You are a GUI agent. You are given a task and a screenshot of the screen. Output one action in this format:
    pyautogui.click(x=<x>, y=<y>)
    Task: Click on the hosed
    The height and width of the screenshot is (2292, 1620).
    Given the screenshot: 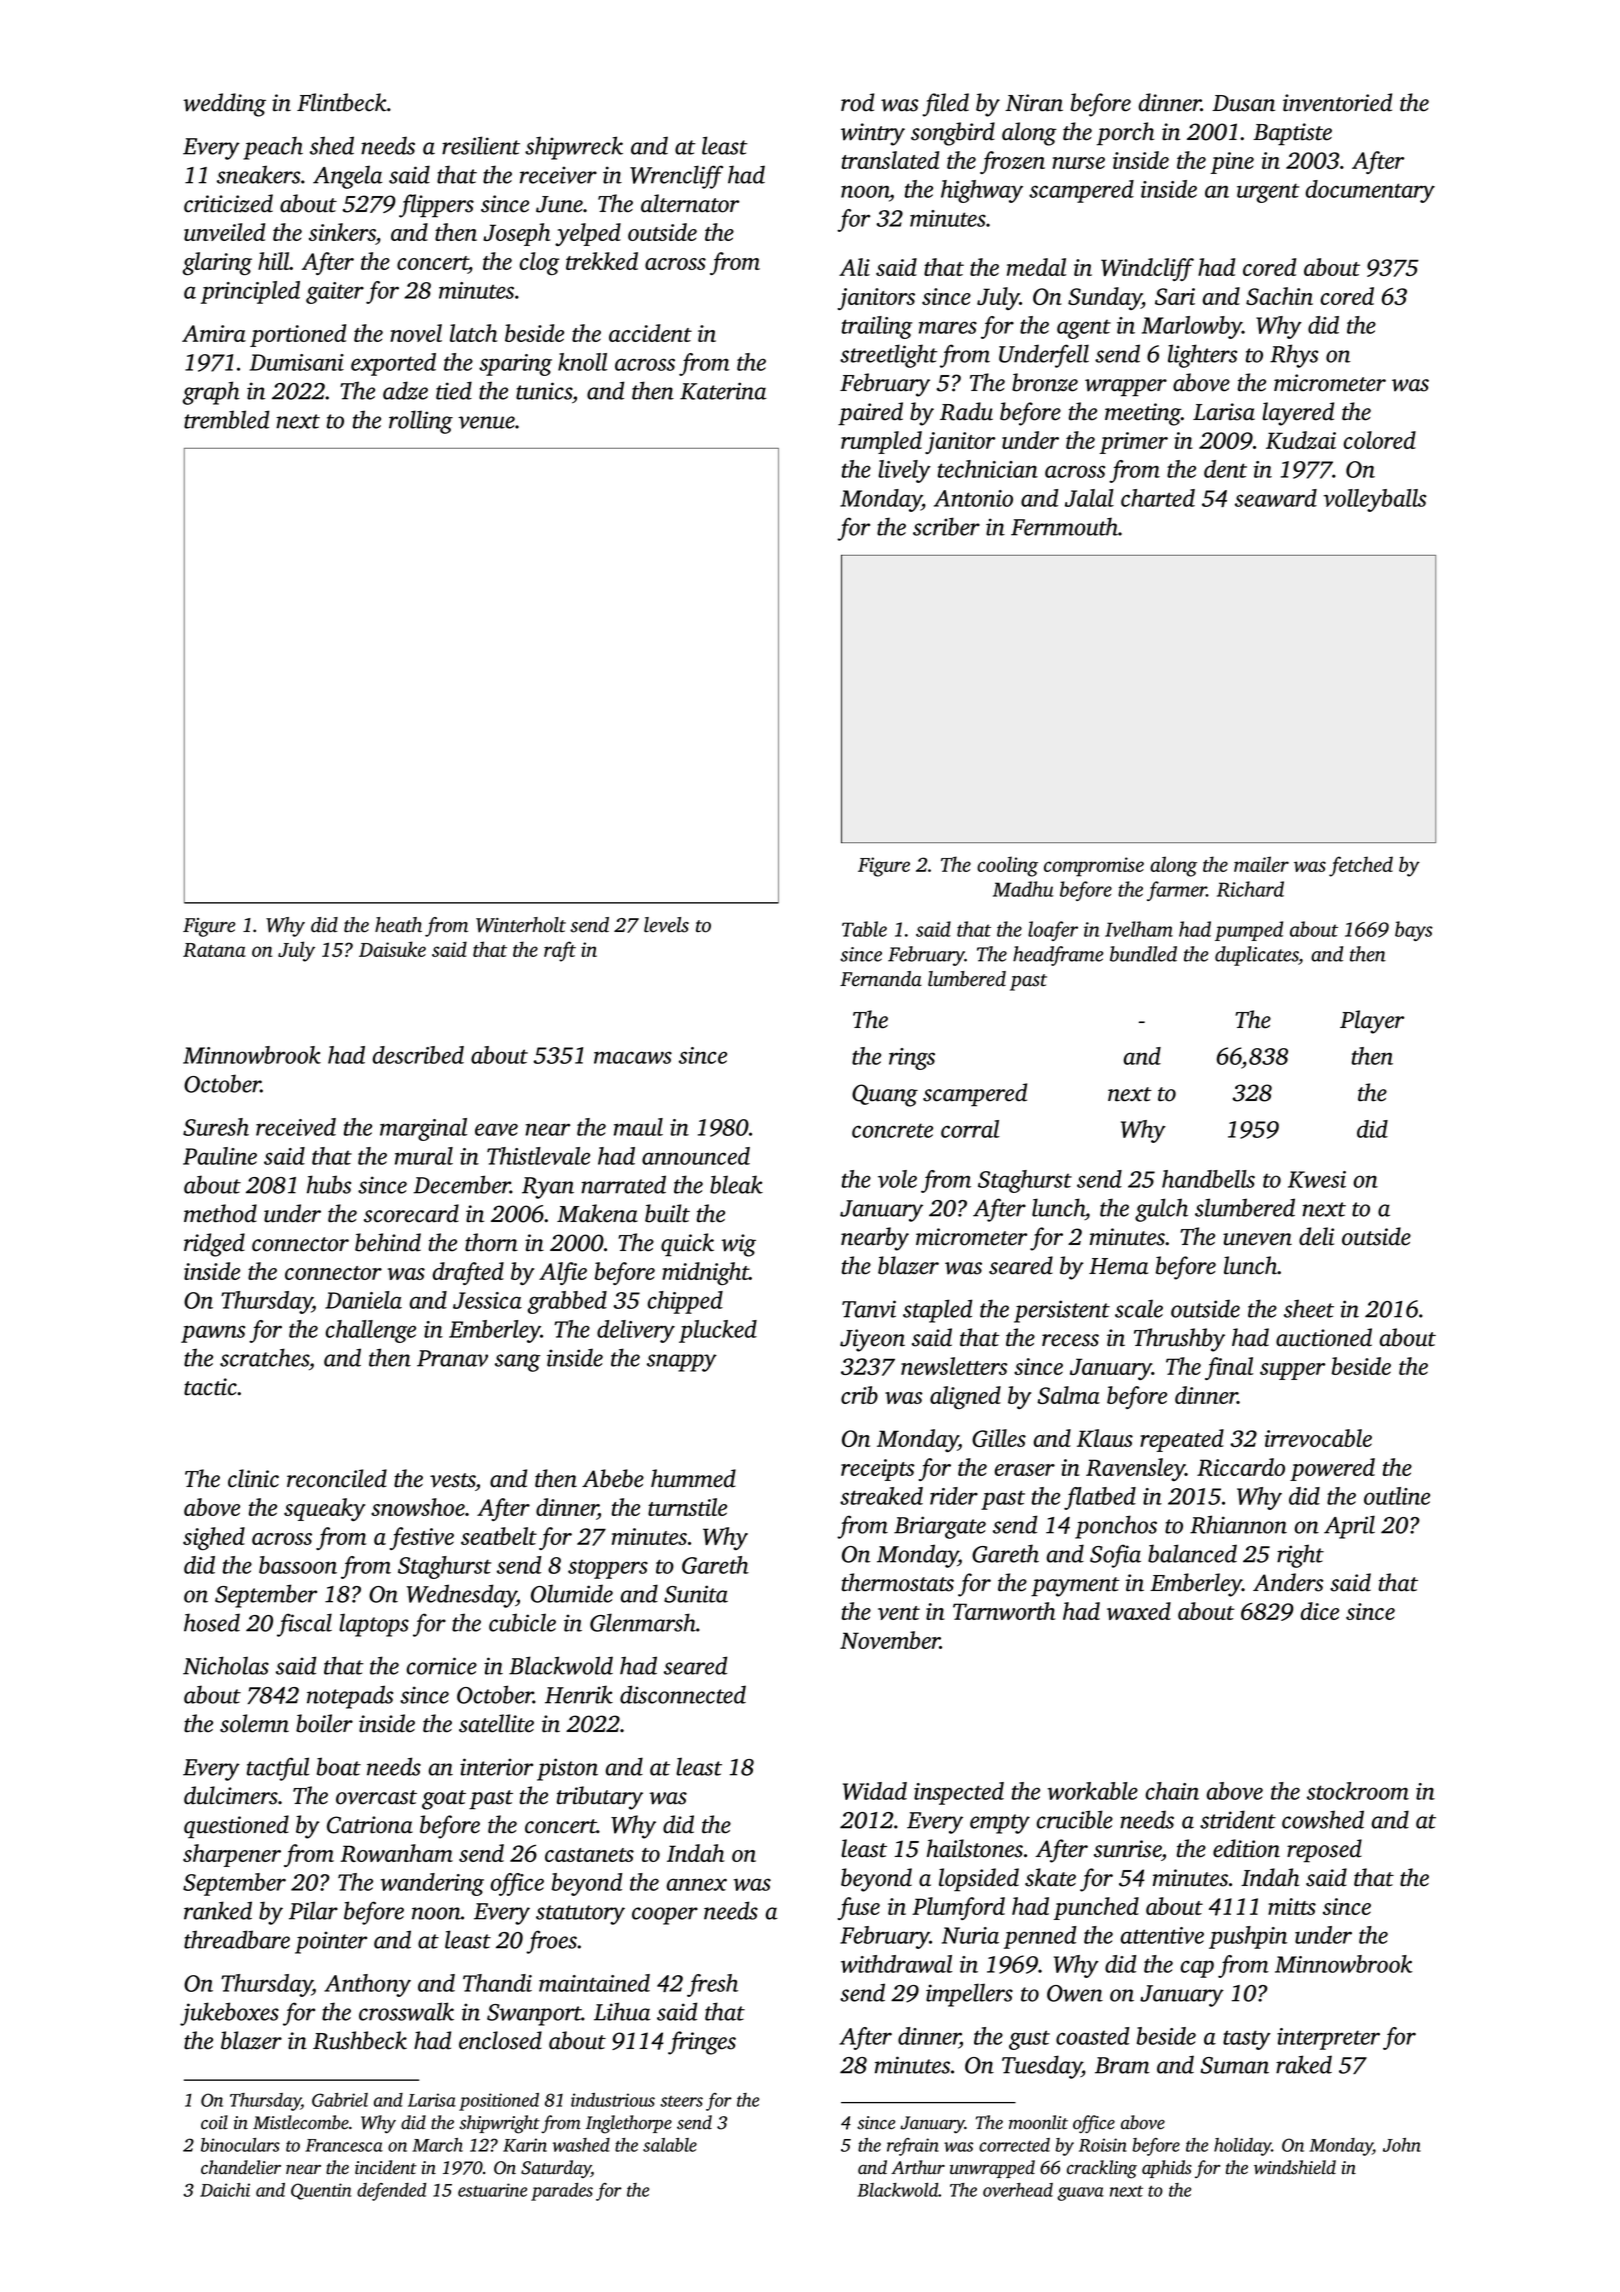 What is the action you would take?
    pyautogui.click(x=212, y=1622)
